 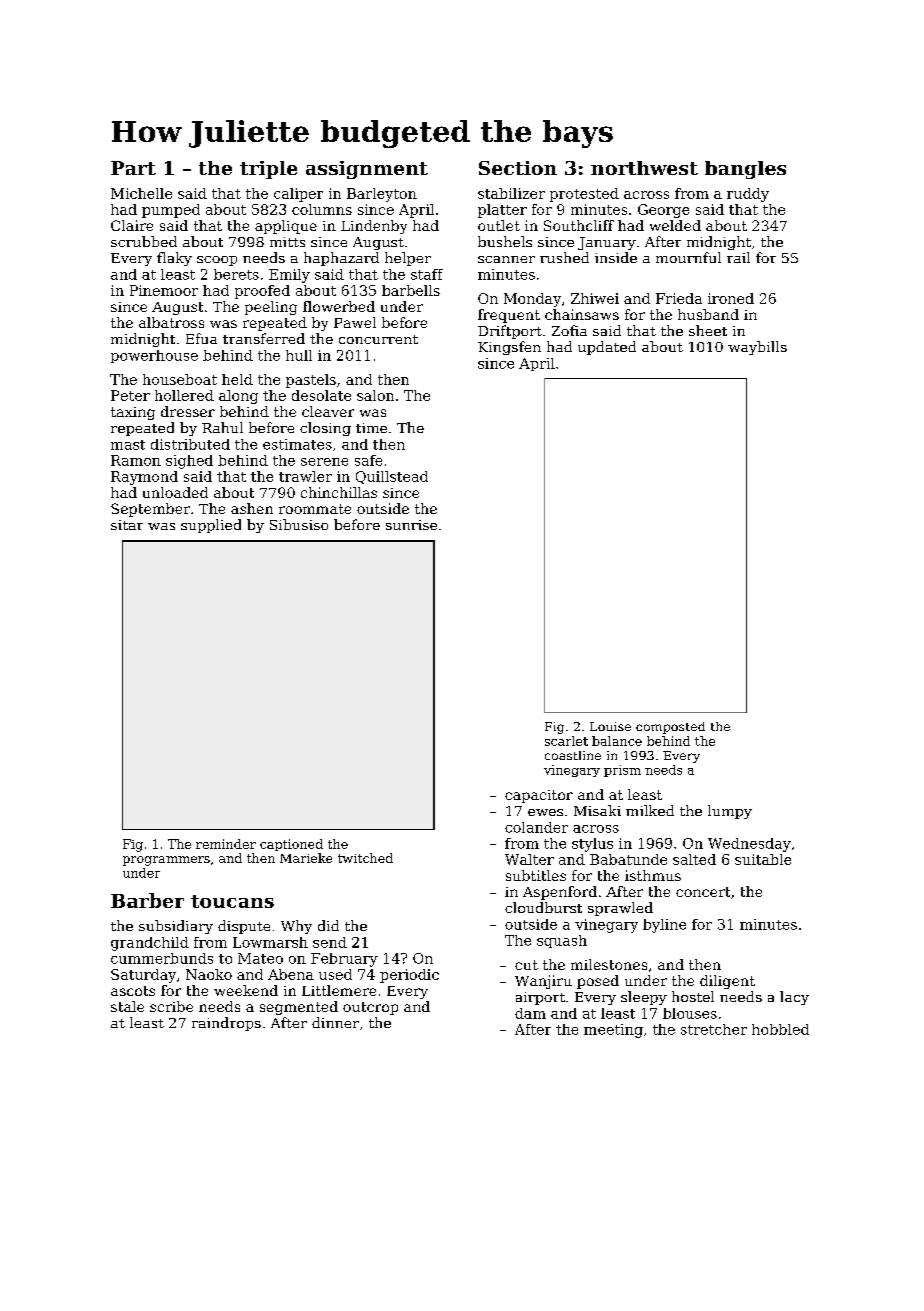 I want to click on sighed, so click(x=189, y=462).
